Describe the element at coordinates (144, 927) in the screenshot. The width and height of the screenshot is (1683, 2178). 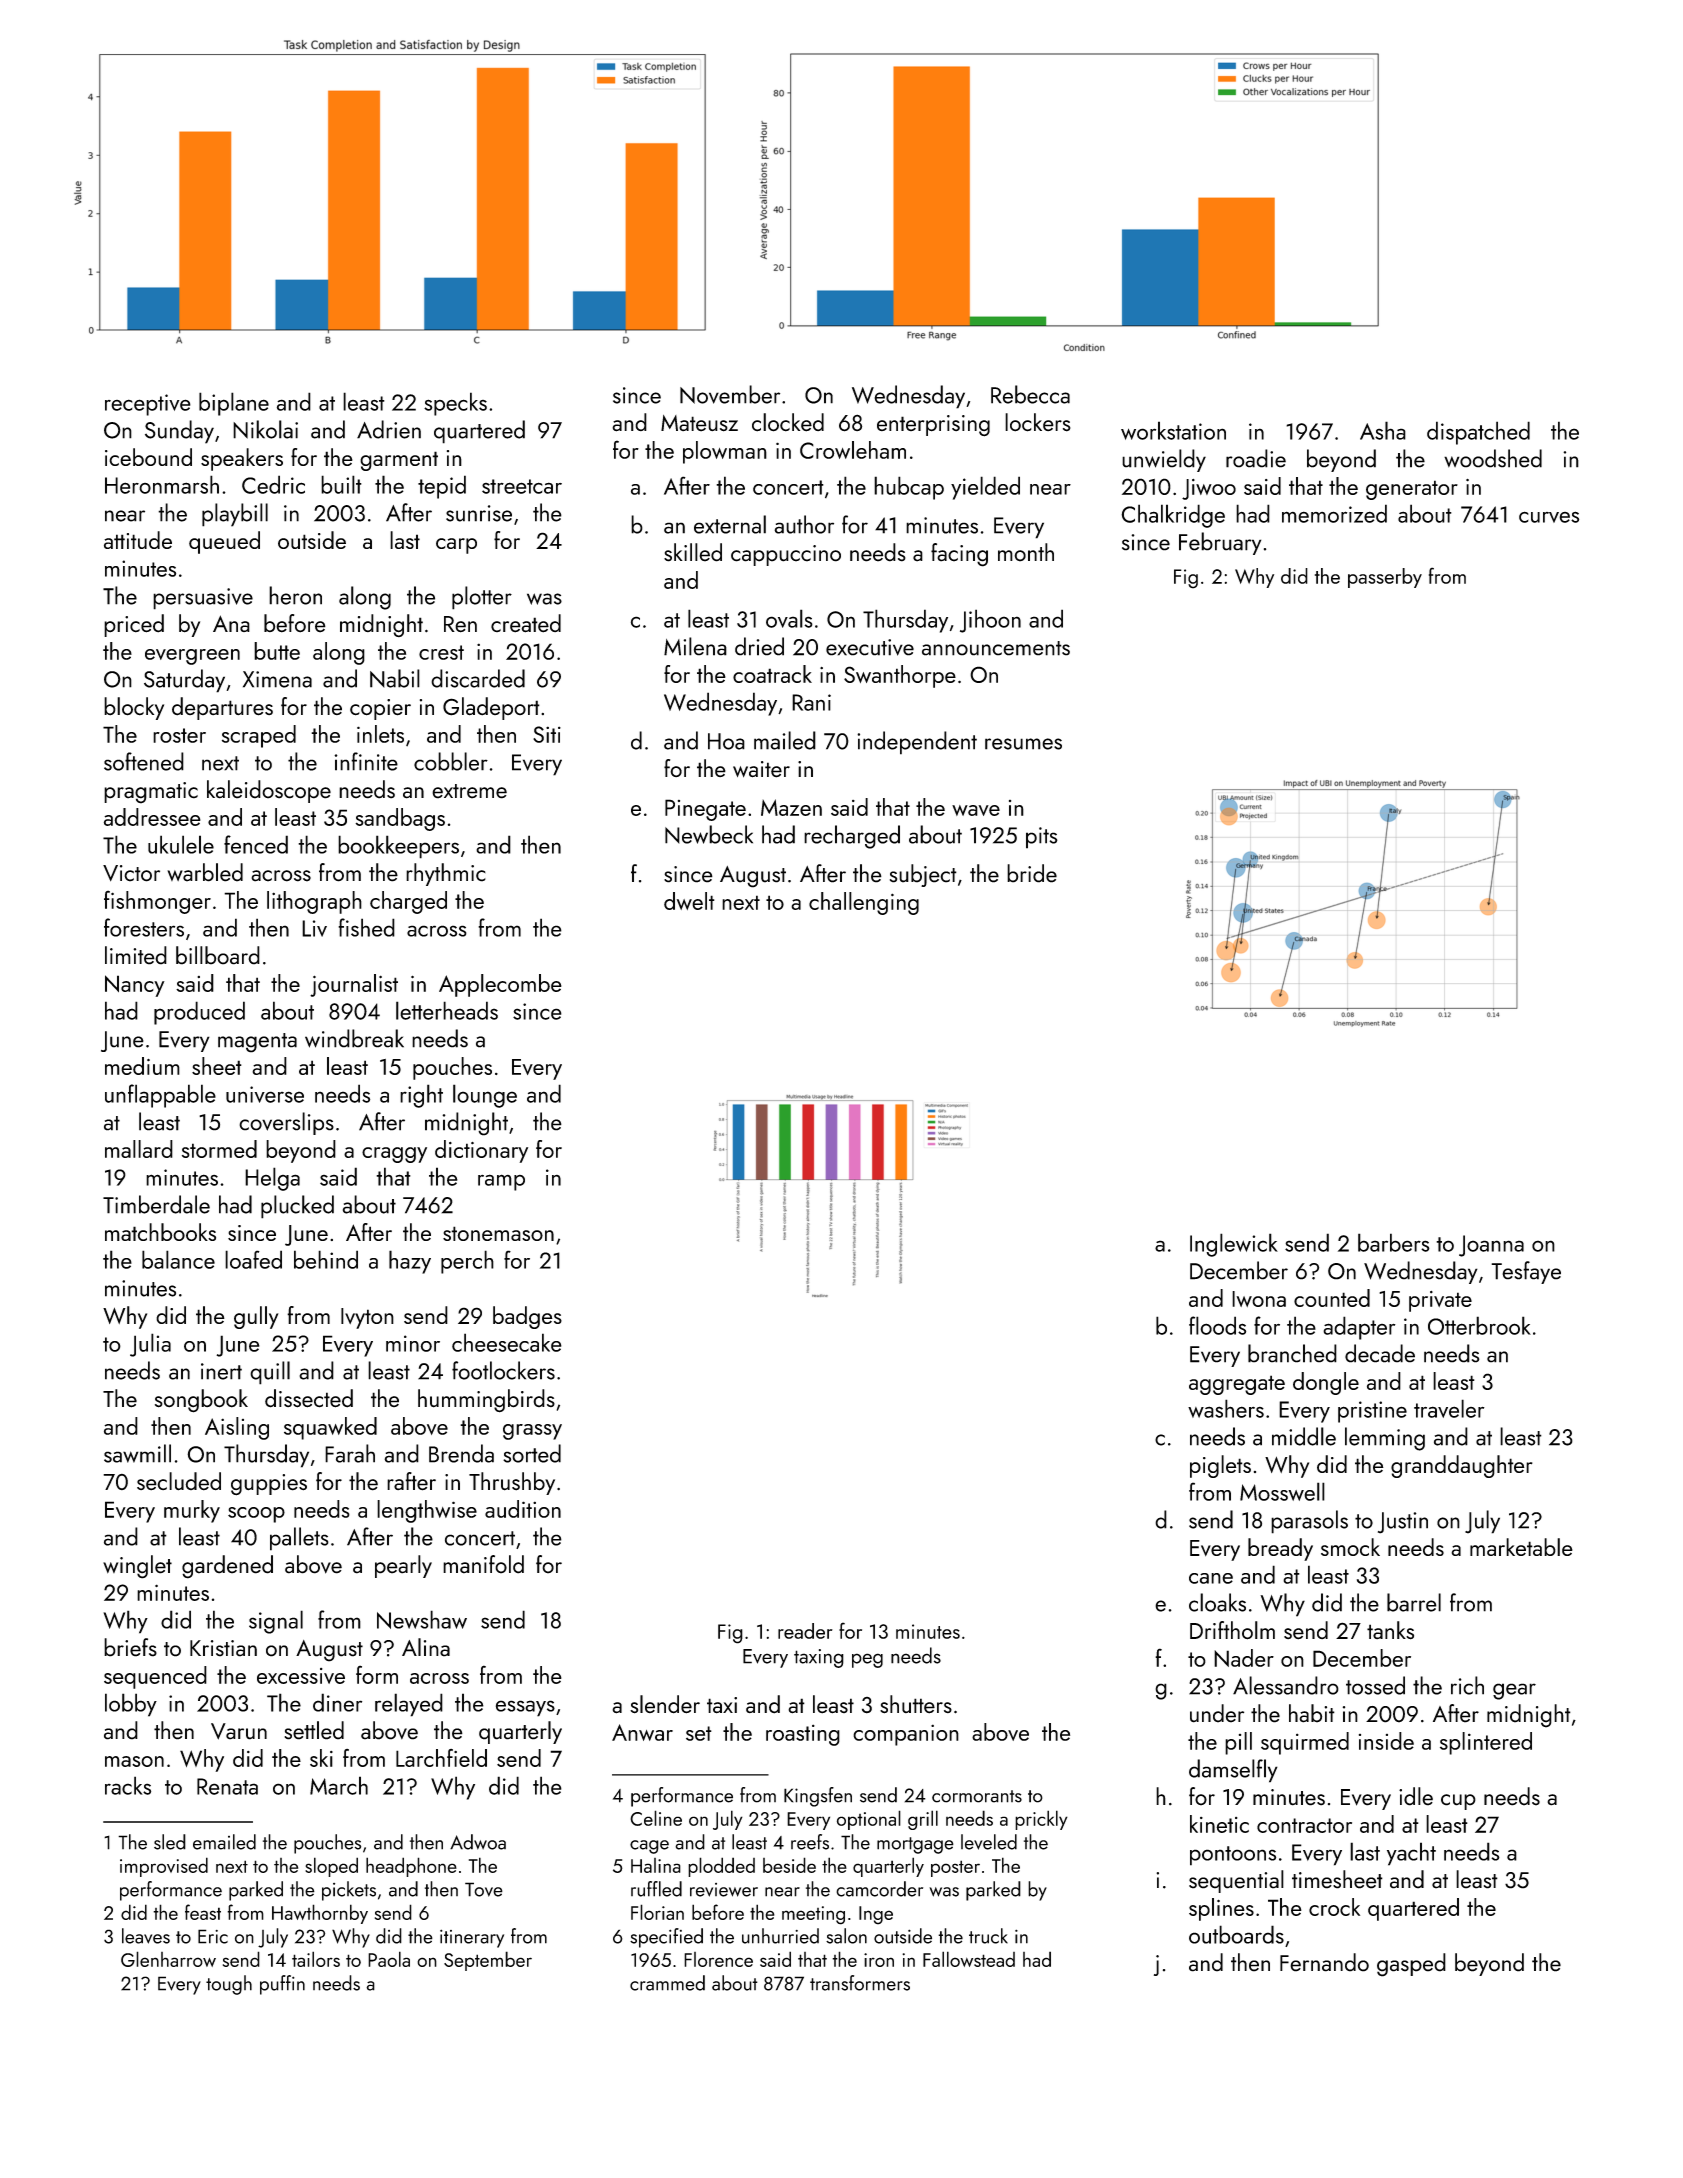
I see `foresters` at that location.
